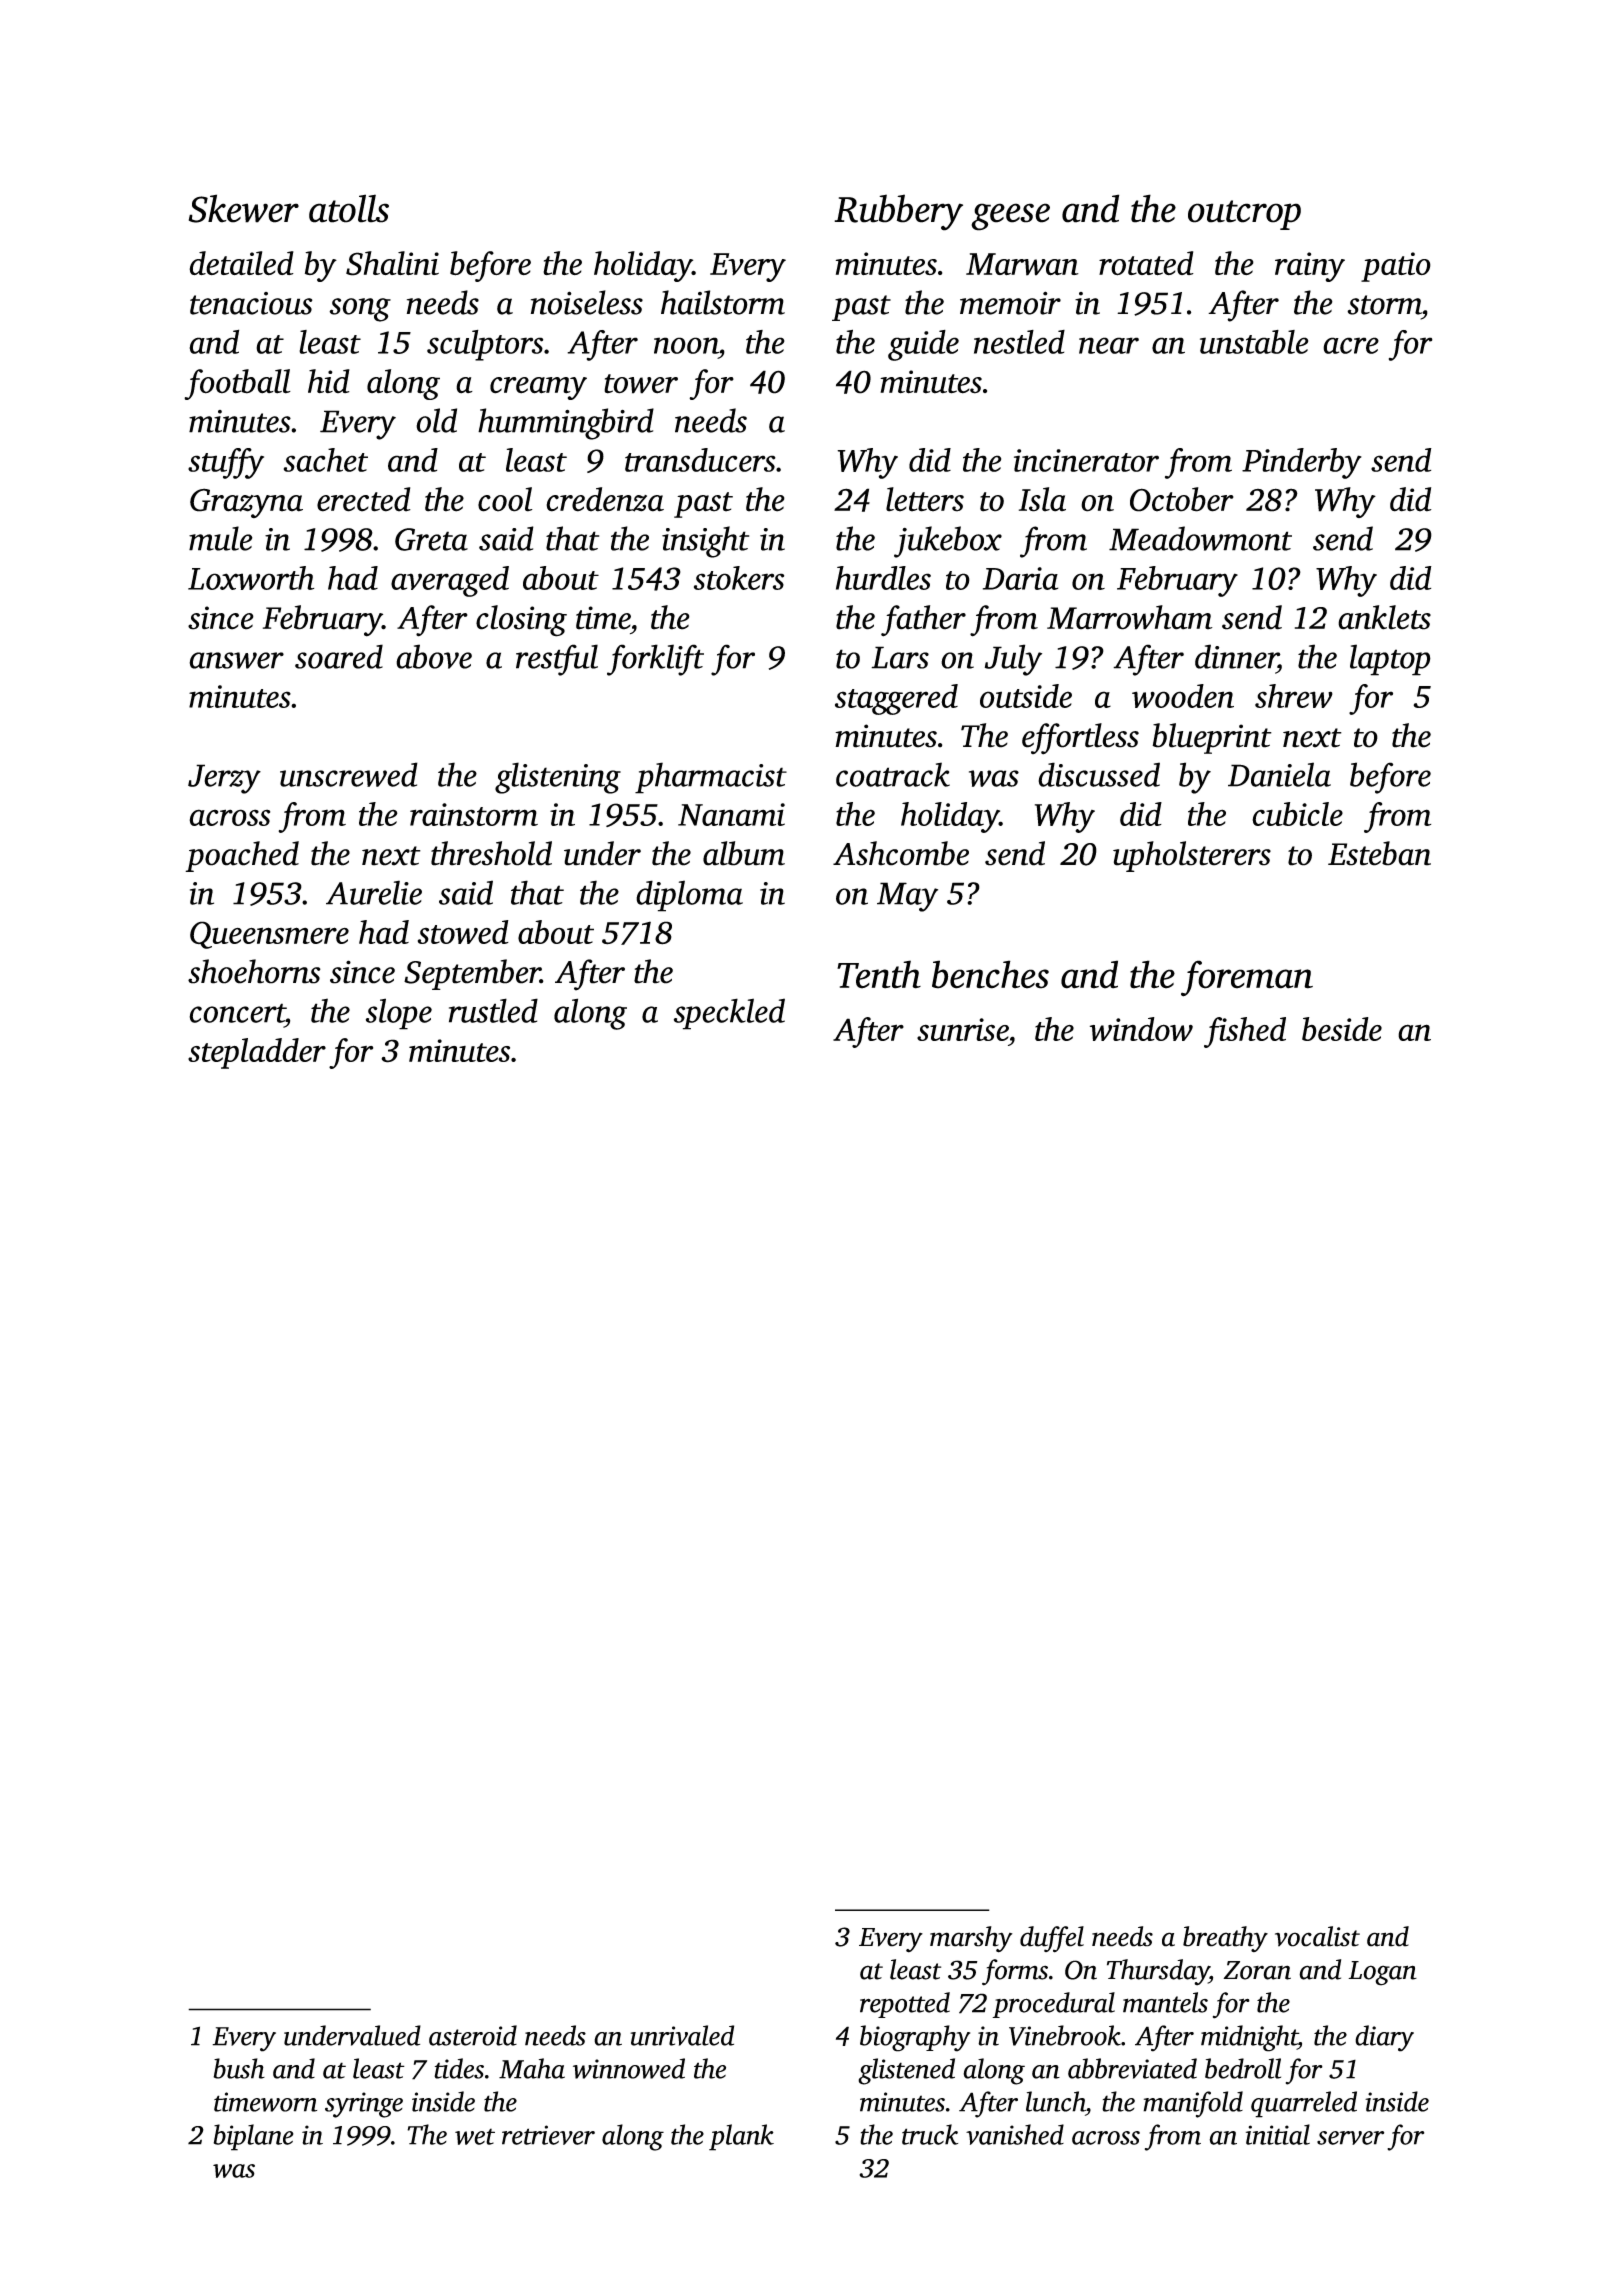 The width and height of the image is (1620, 2292). I want to click on biplane, so click(253, 2137).
